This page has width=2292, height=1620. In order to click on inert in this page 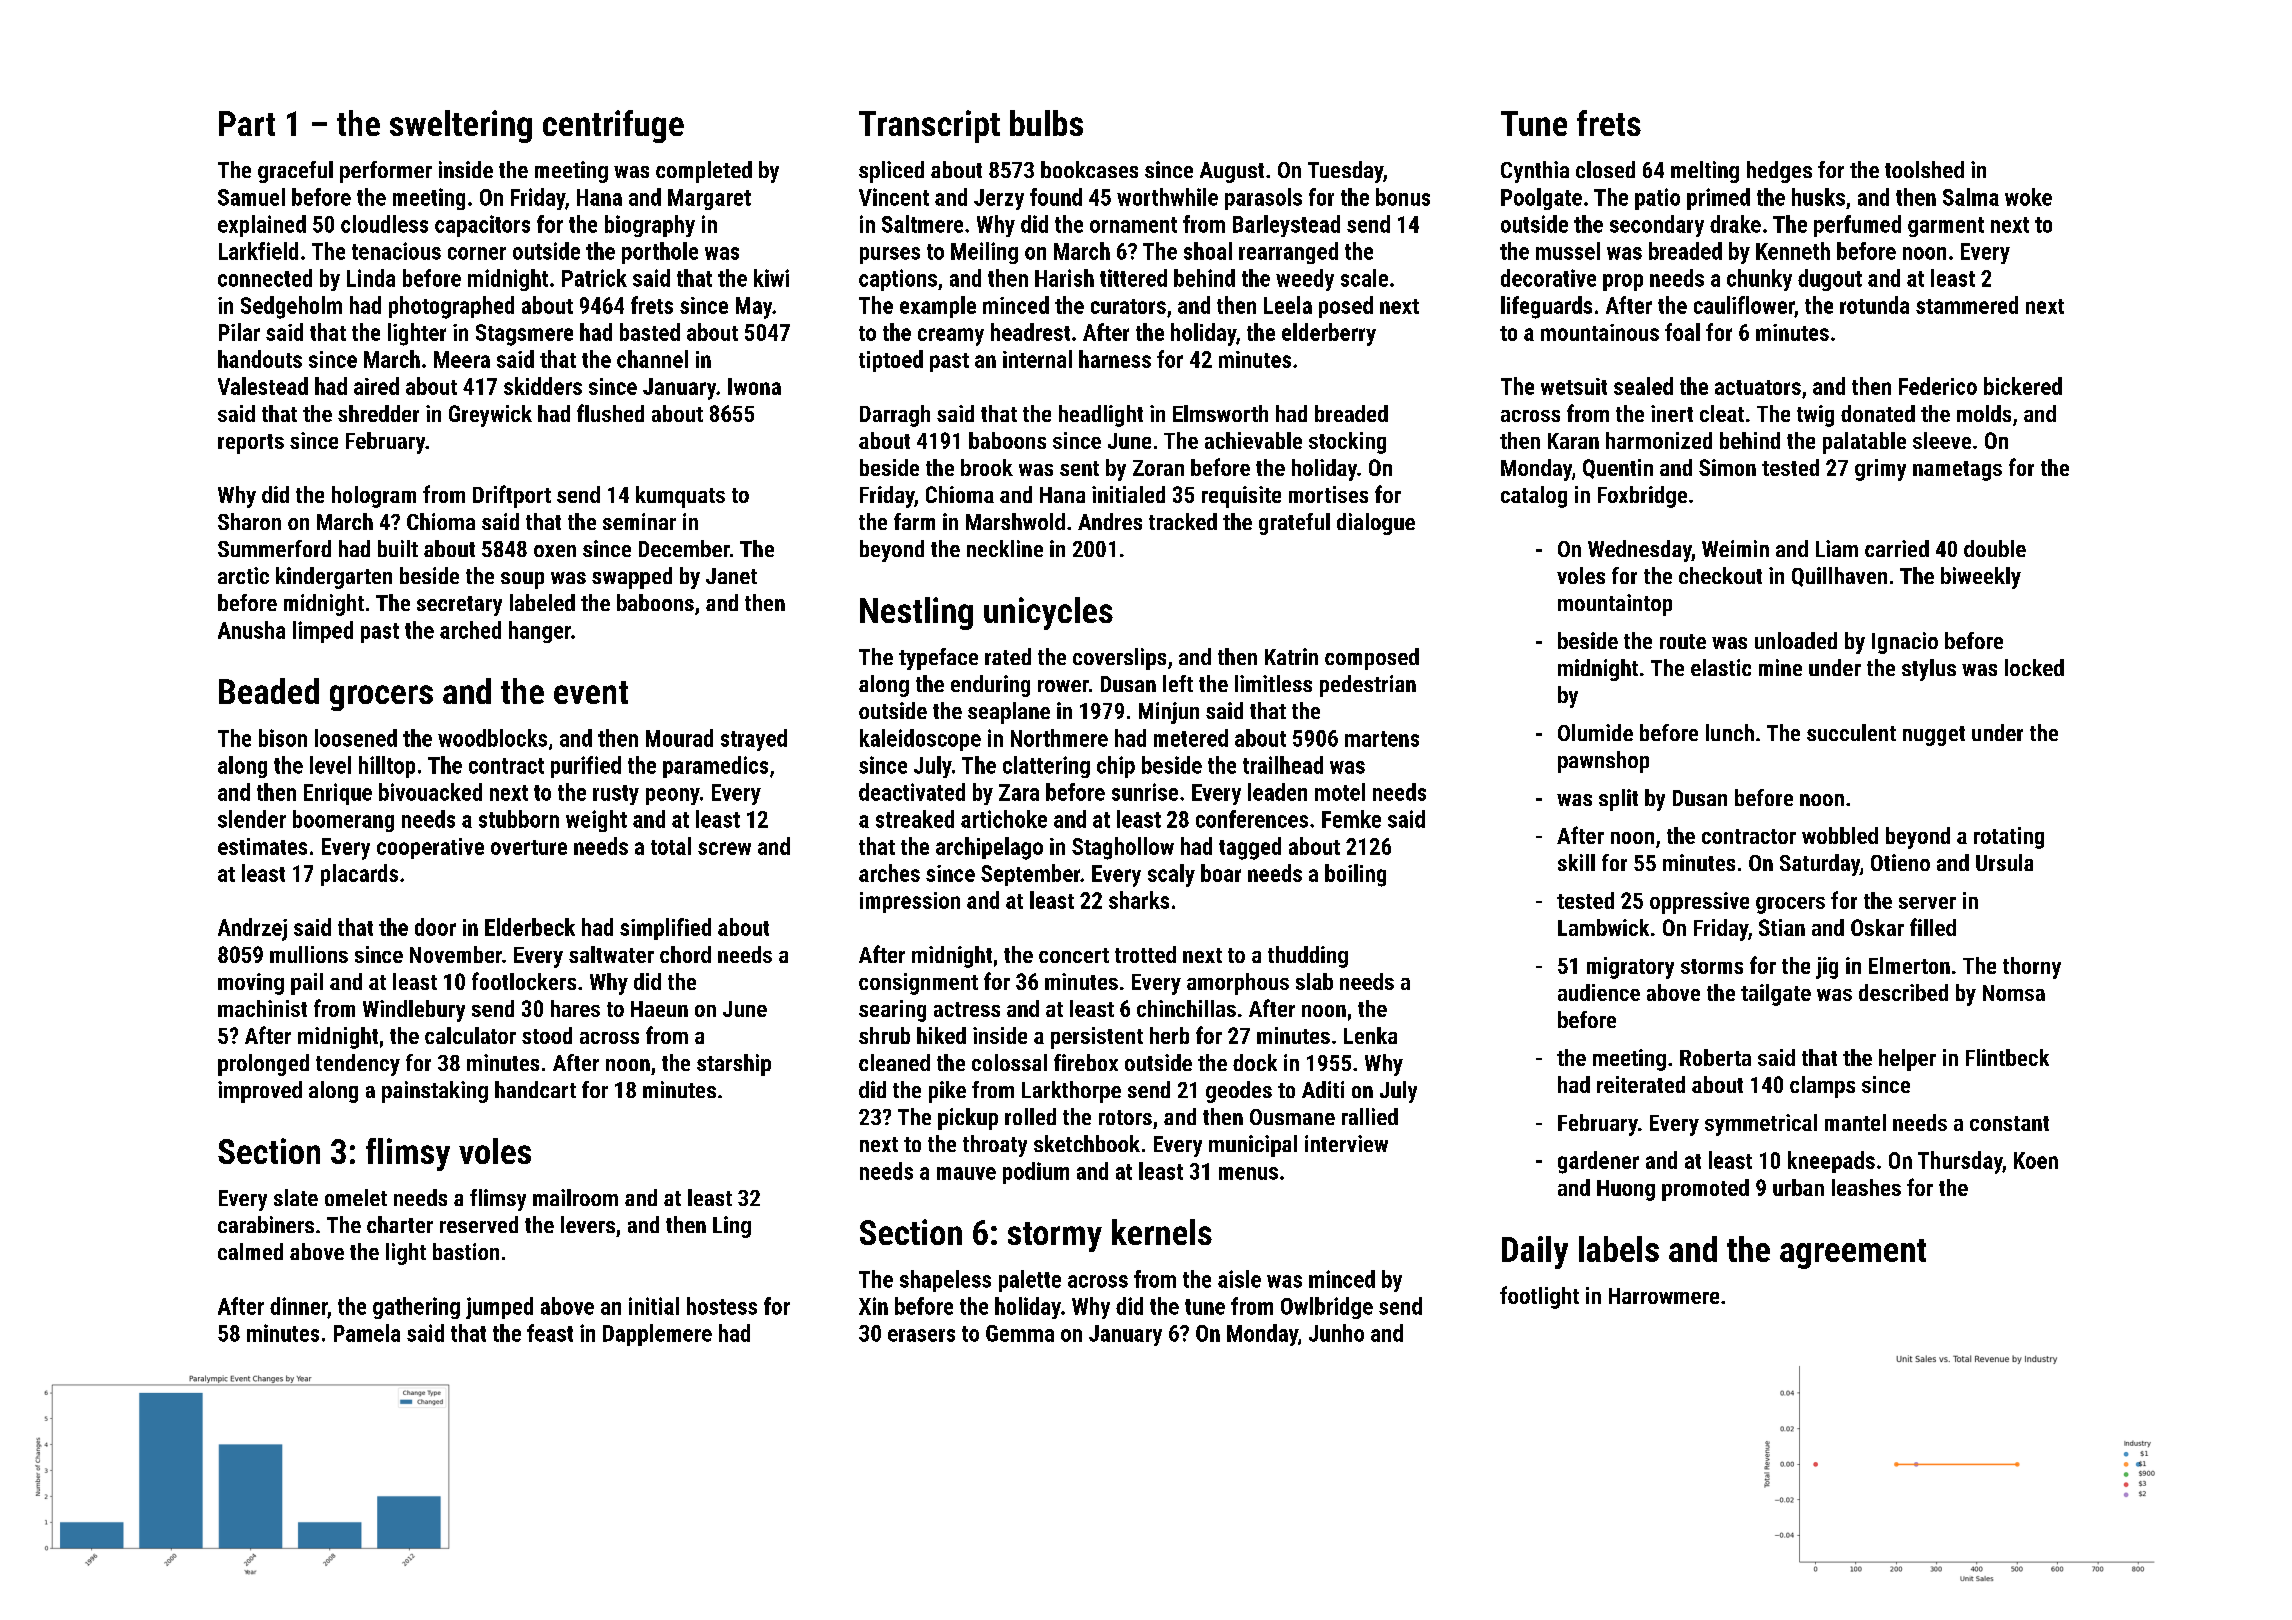, I will do `click(1672, 413)`.
